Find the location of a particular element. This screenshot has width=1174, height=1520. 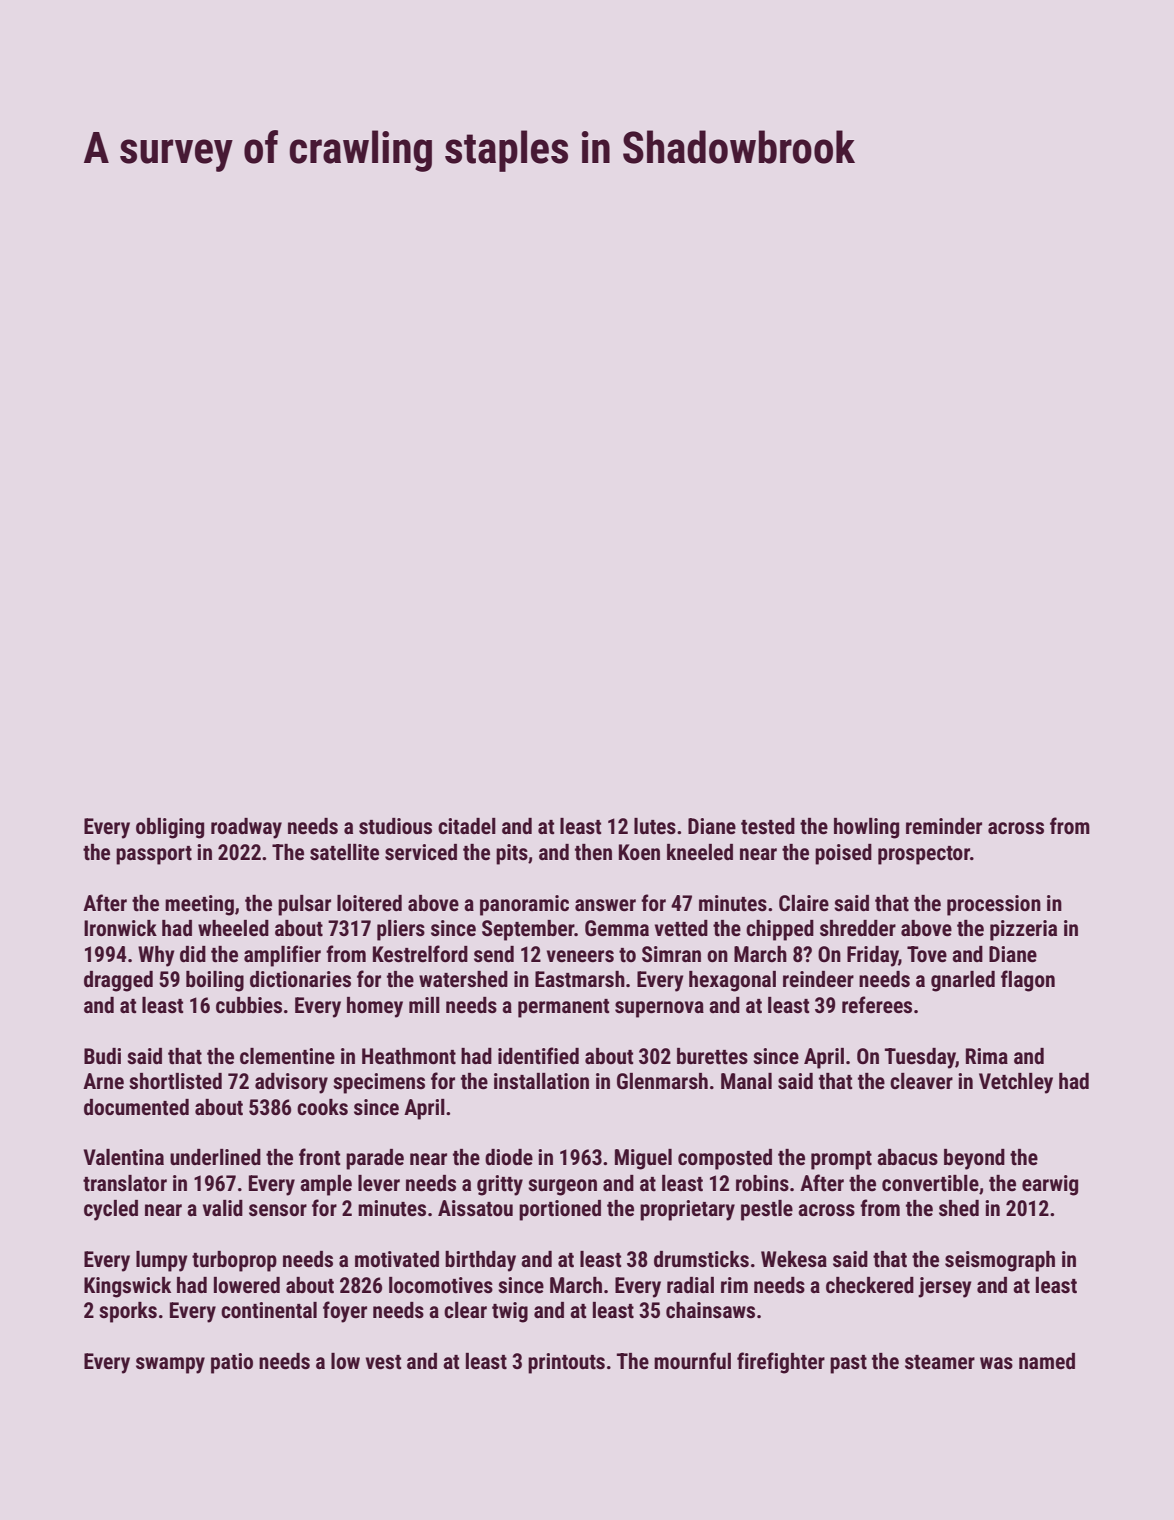

Claire is located at coordinates (804, 903).
